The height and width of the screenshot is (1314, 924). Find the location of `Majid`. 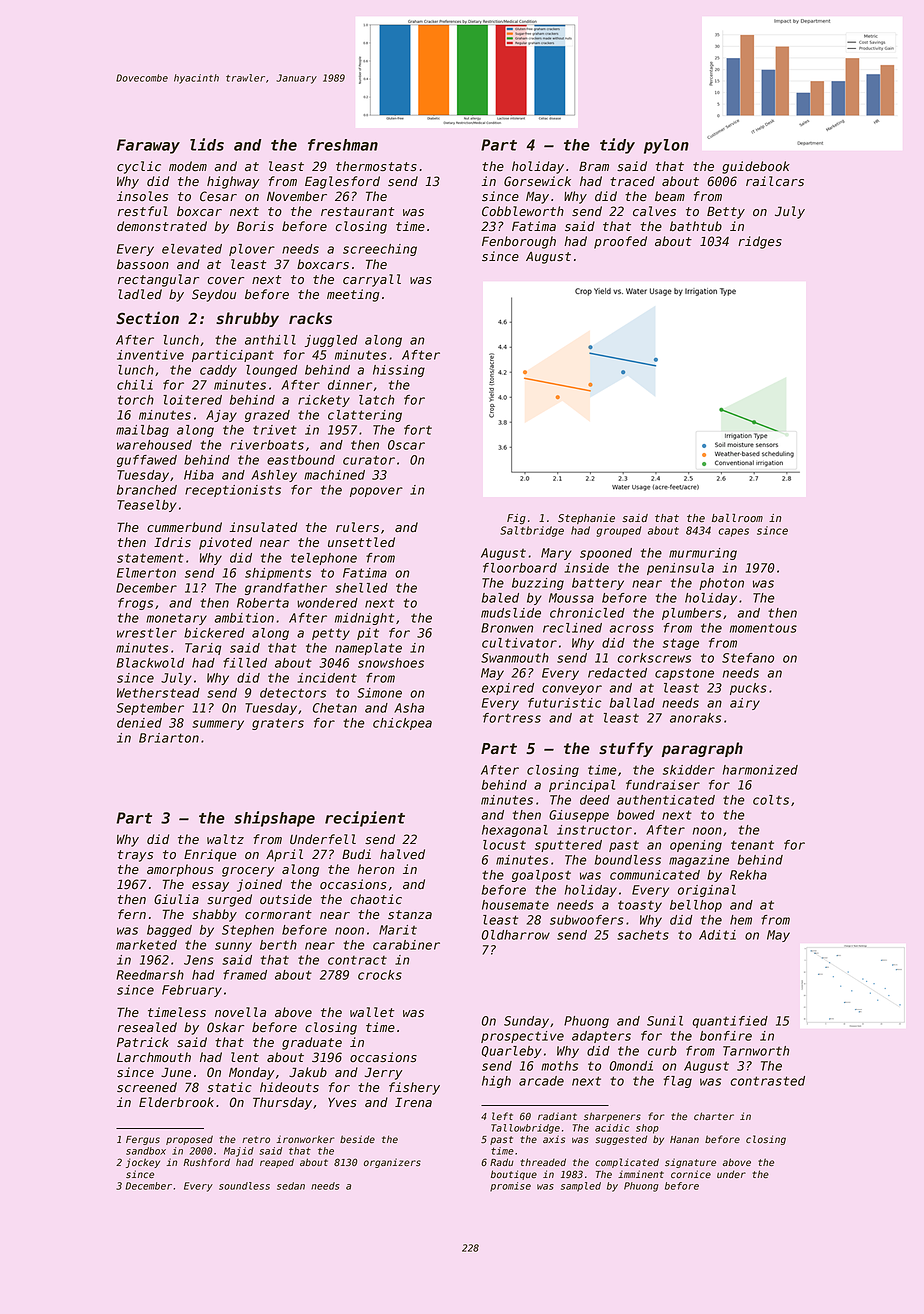

Majid is located at coordinates (239, 1152).
